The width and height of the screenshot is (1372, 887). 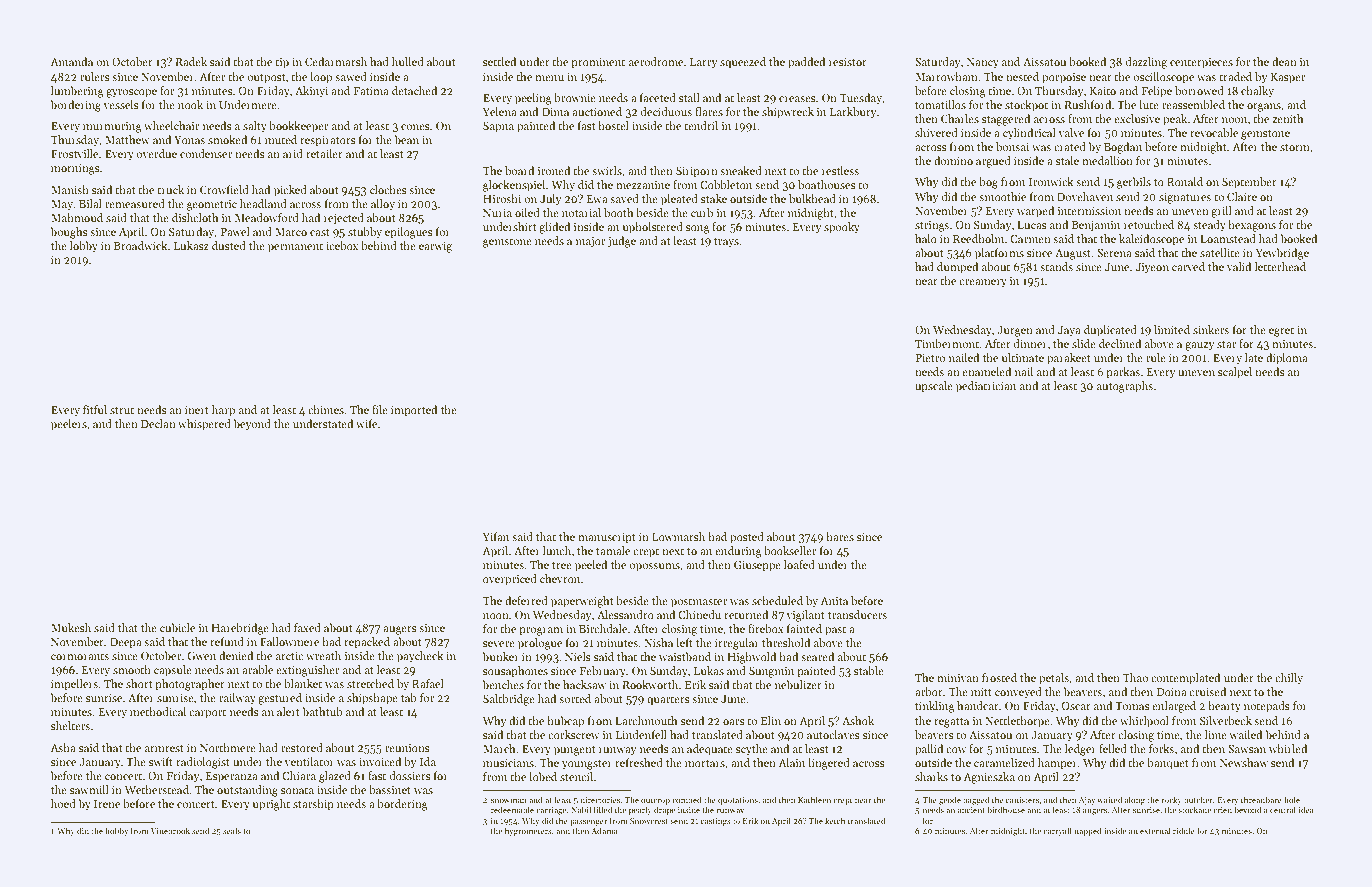 What do you see at coordinates (1125, 387) in the screenshot?
I see `autographs` at bounding box center [1125, 387].
